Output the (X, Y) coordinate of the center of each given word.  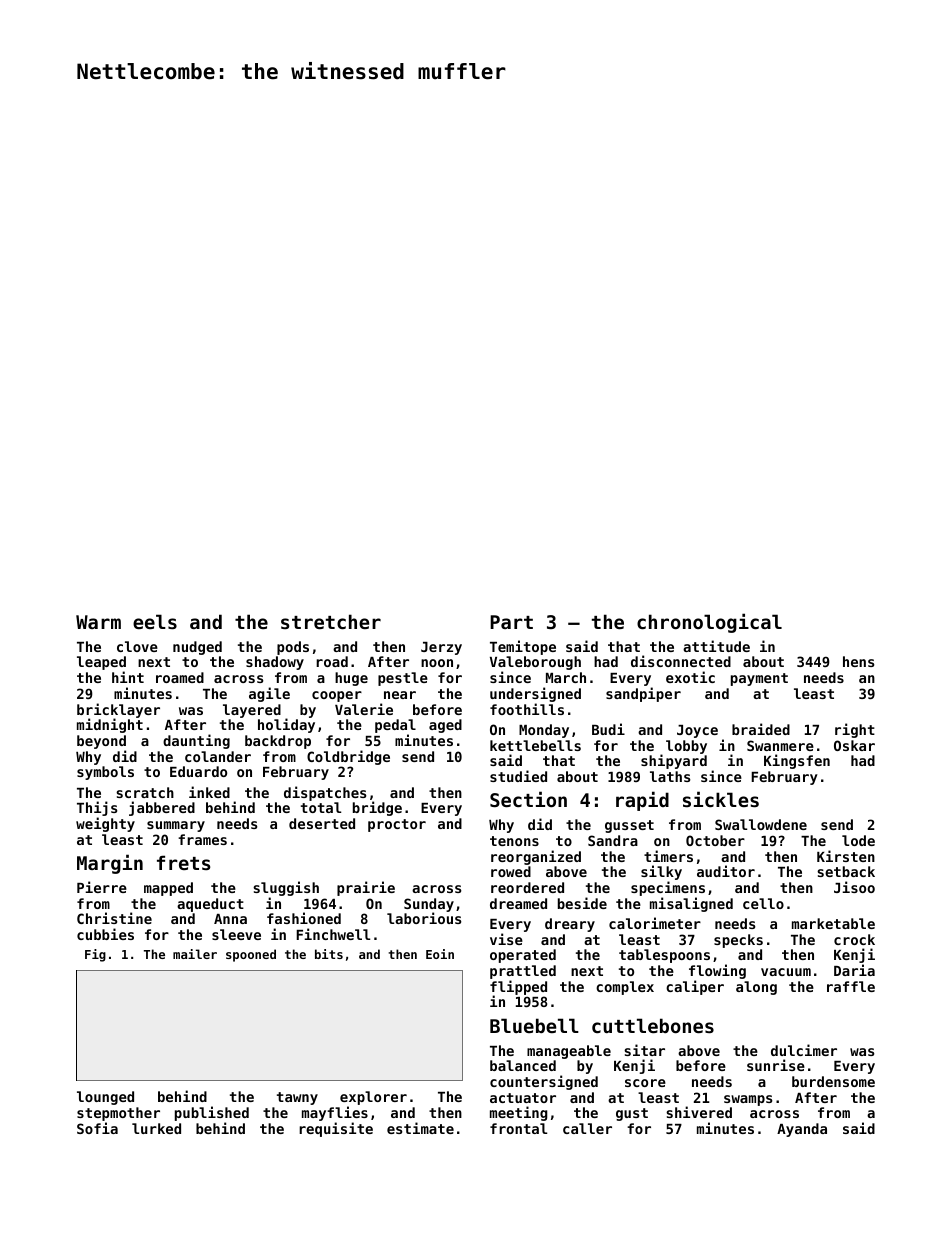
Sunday (429, 905)
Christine (114, 918)
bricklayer (118, 711)
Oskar (854, 745)
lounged (105, 1098)
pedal (395, 726)
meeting (519, 1113)
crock (854, 939)
